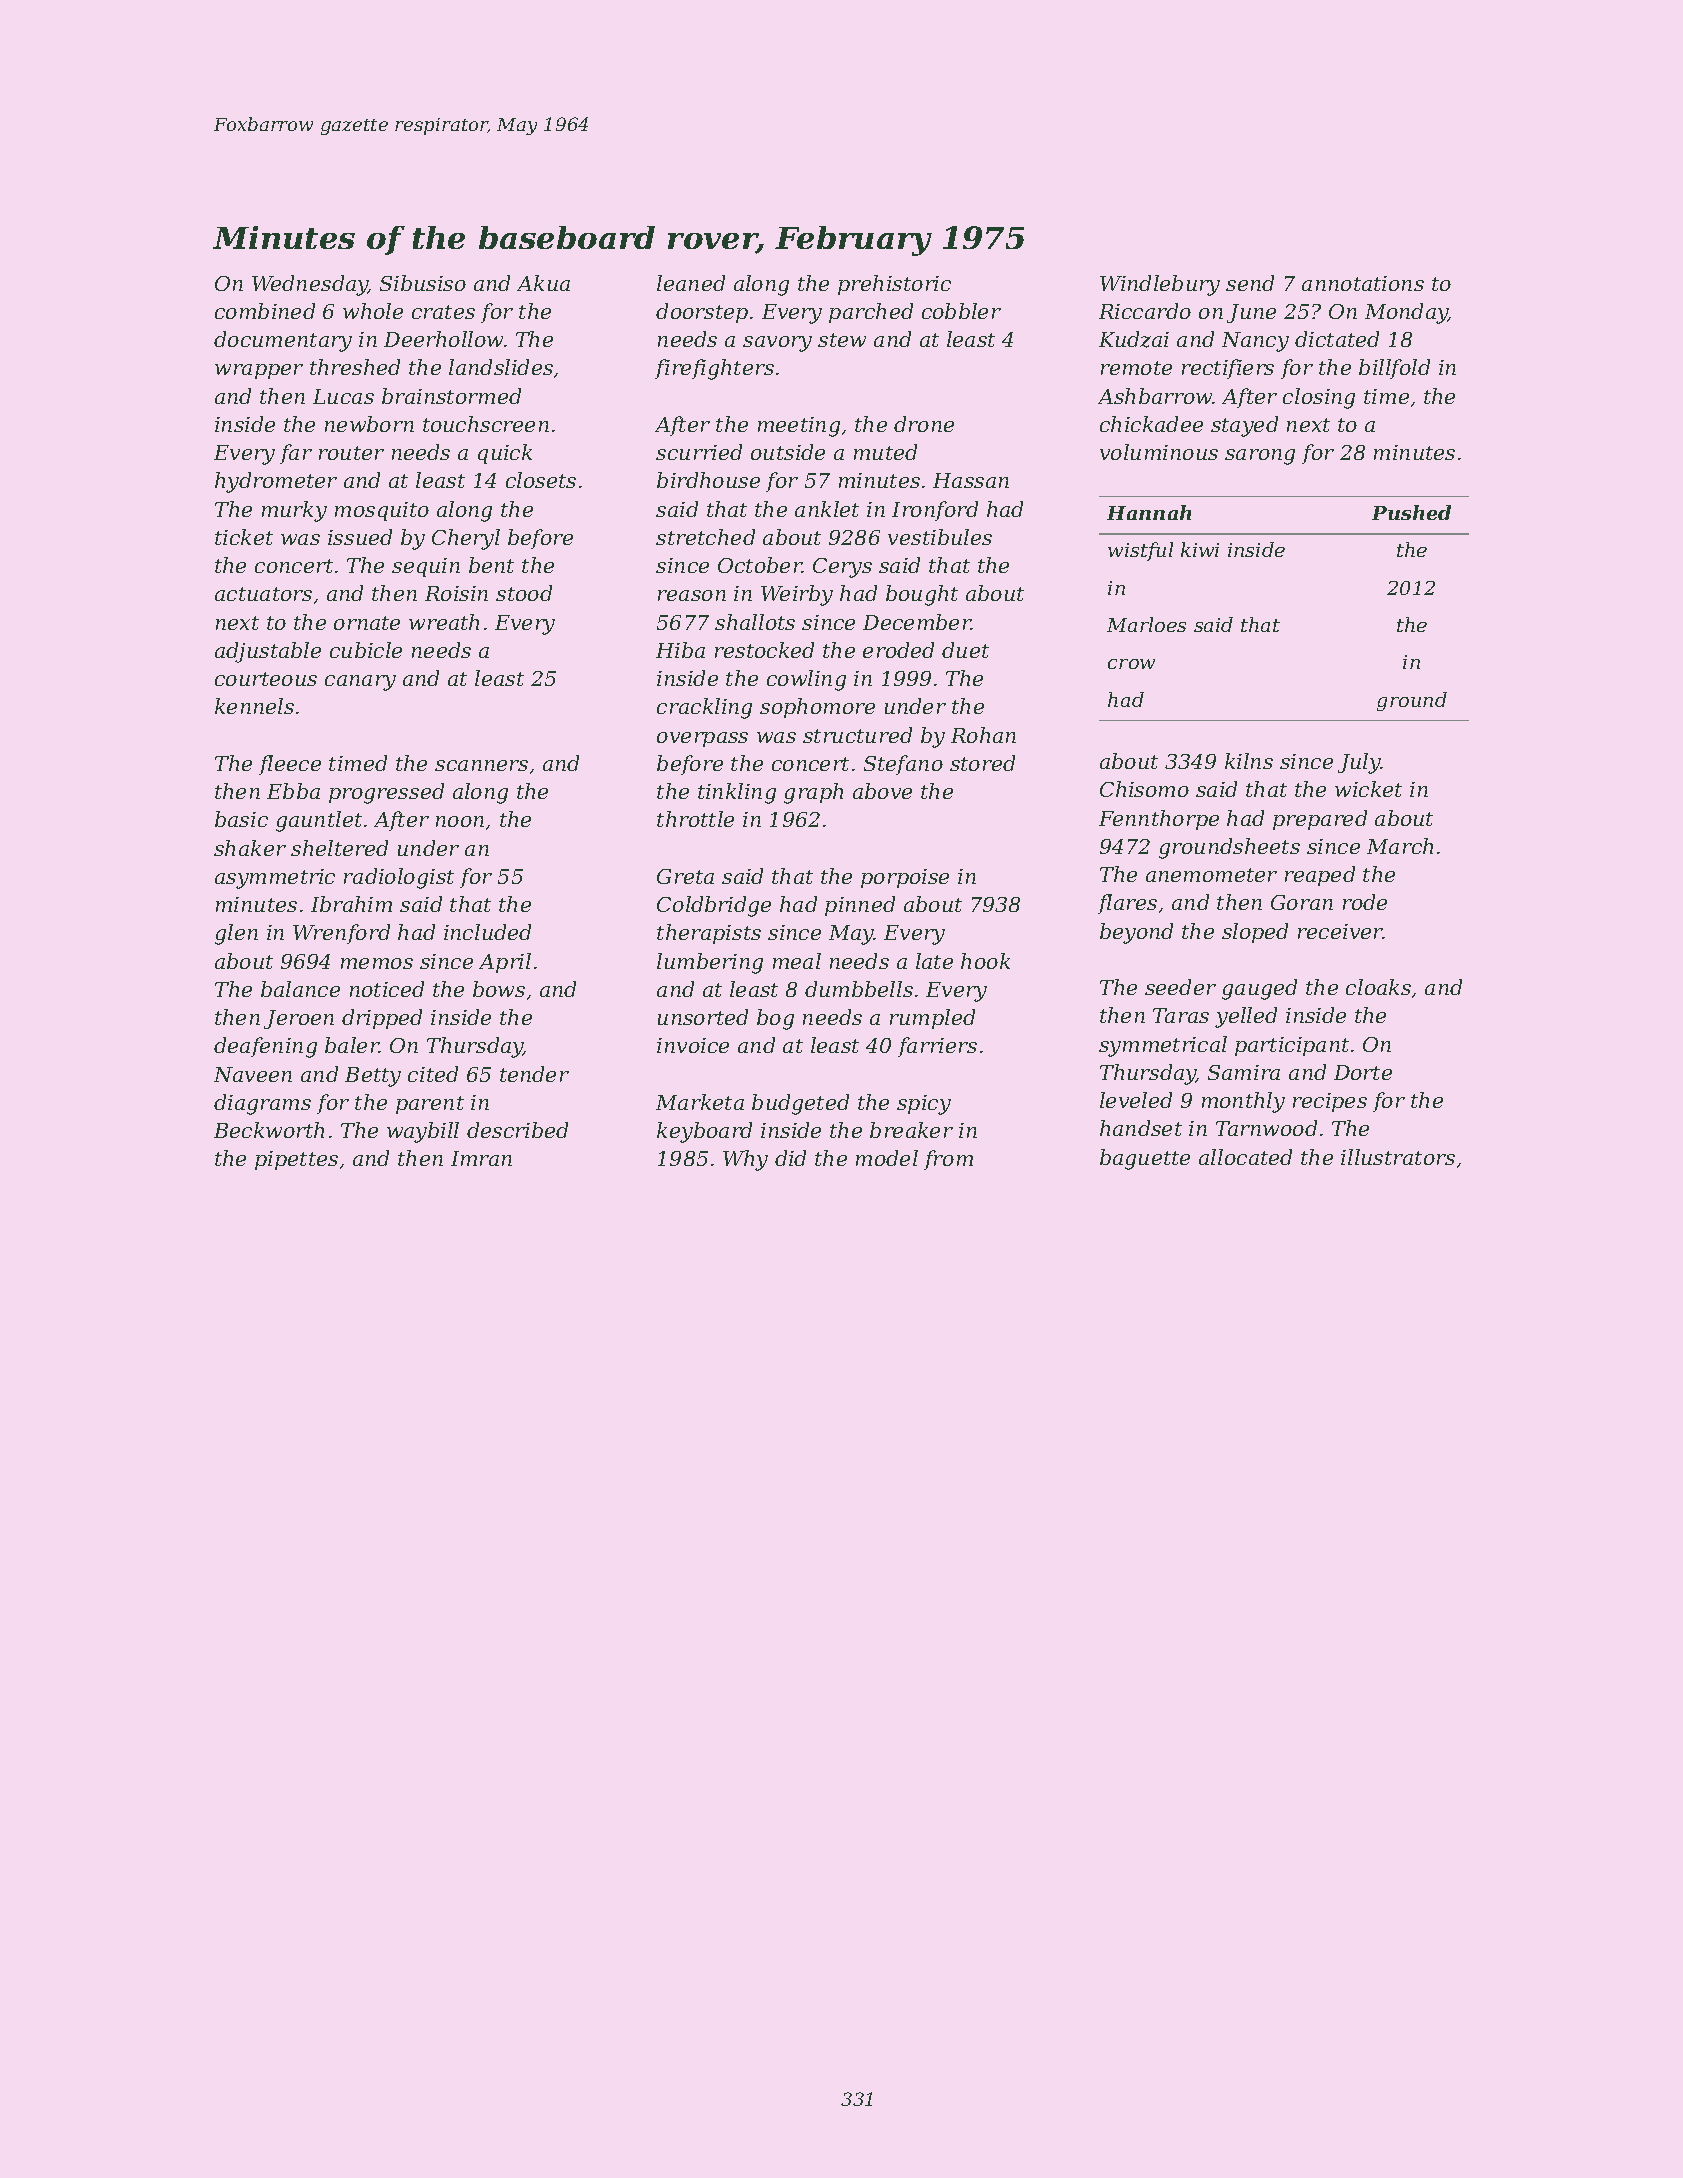 The width and height of the screenshot is (1683, 2178). I want to click on July, so click(1359, 763).
